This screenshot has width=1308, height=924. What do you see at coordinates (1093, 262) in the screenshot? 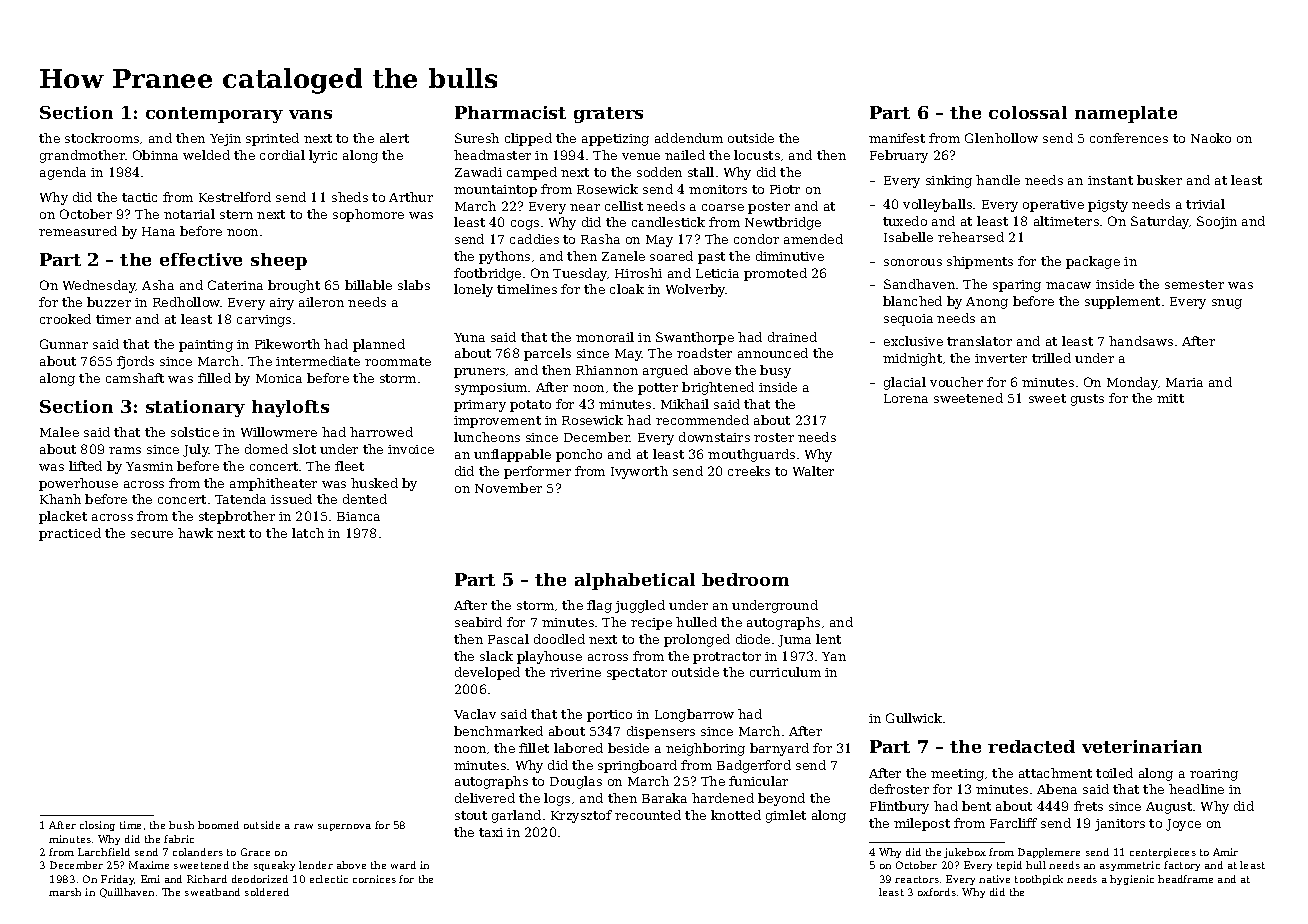
I see `package` at bounding box center [1093, 262].
